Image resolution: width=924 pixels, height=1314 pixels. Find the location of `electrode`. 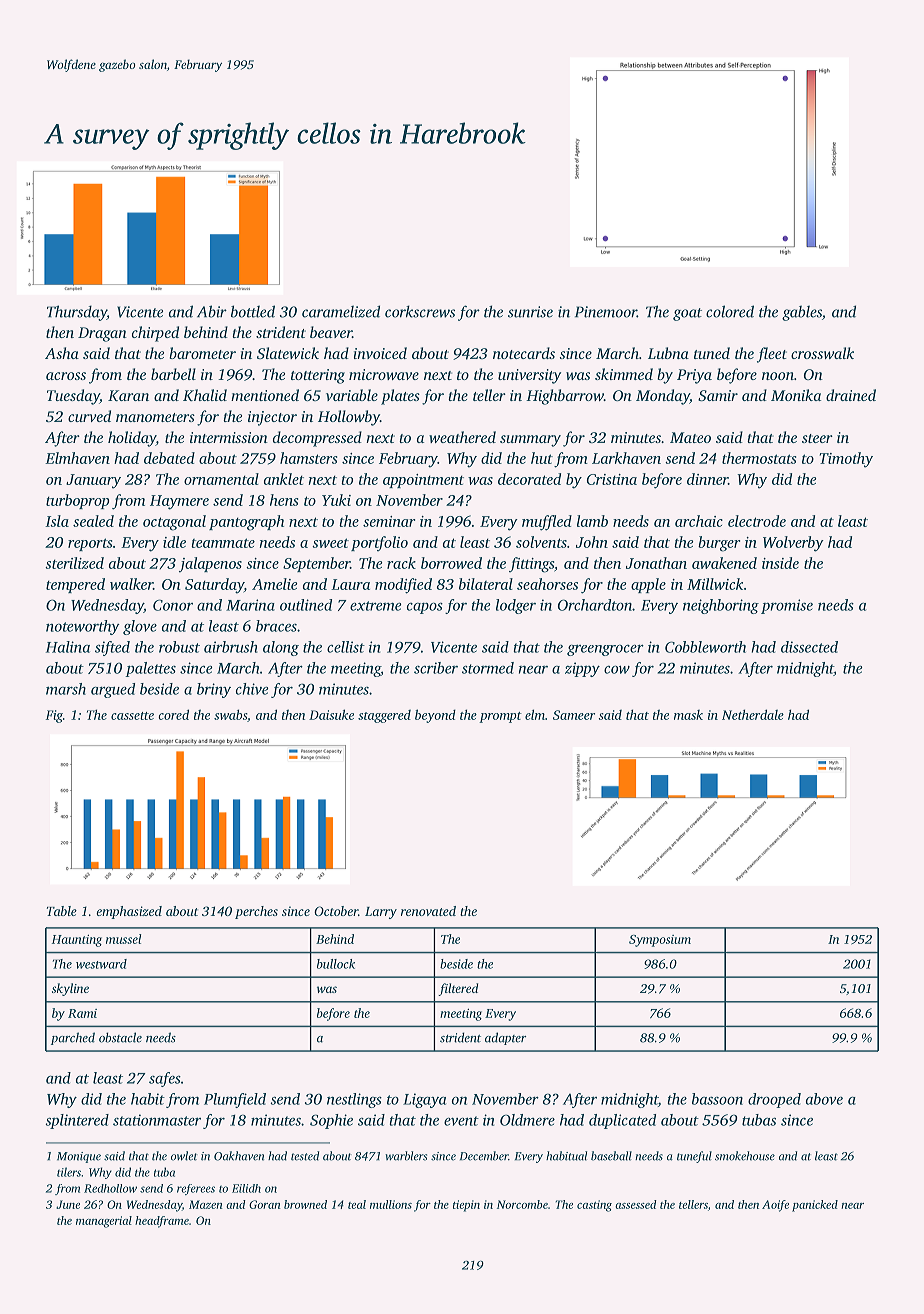

electrode is located at coordinates (757, 521).
